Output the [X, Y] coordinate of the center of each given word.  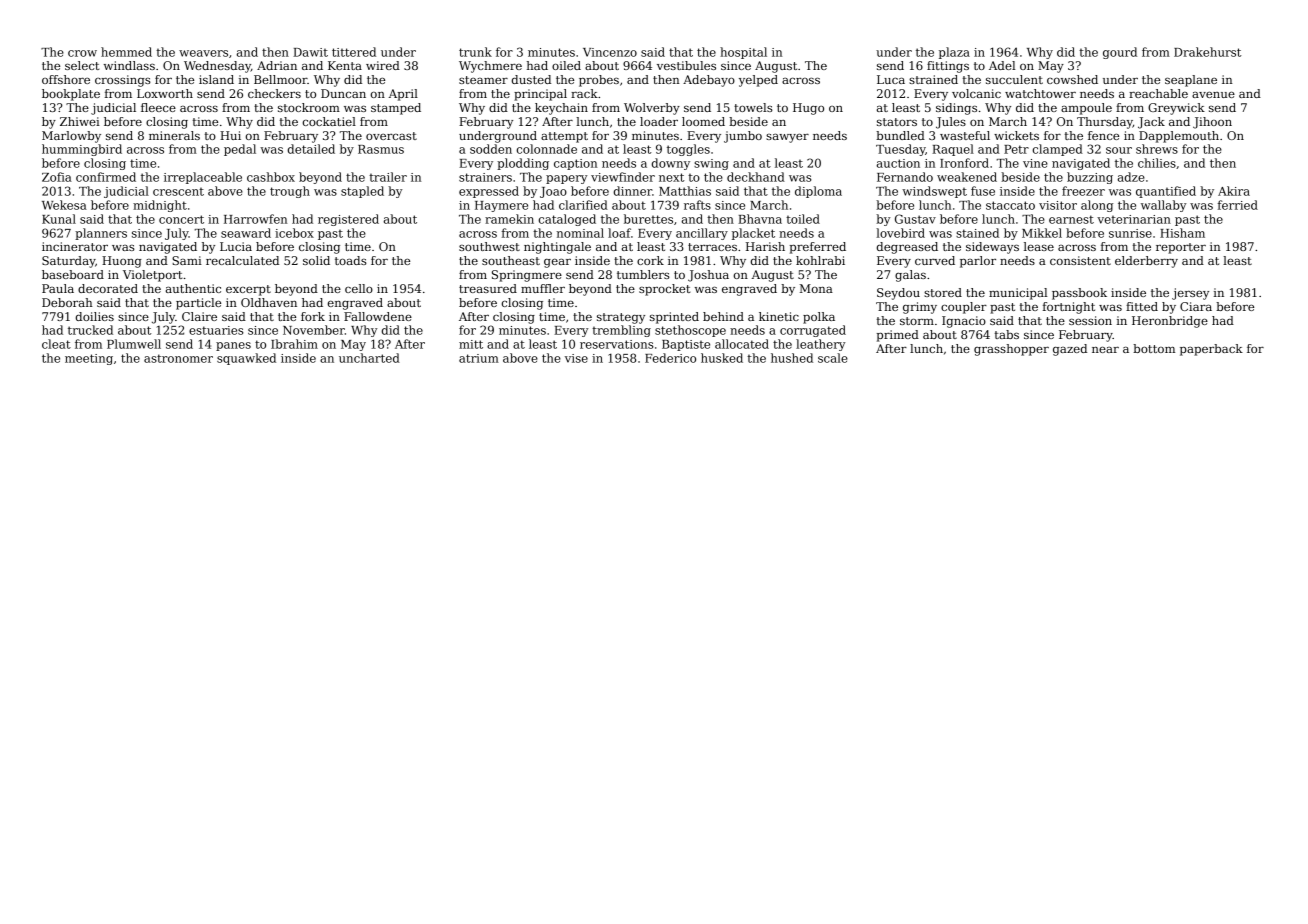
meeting [89, 359]
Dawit [310, 52]
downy [670, 164]
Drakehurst [1207, 52]
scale [833, 358]
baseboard [73, 274]
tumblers [643, 274]
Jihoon [1212, 123]
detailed [311, 149]
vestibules [686, 65]
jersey [1190, 294]
